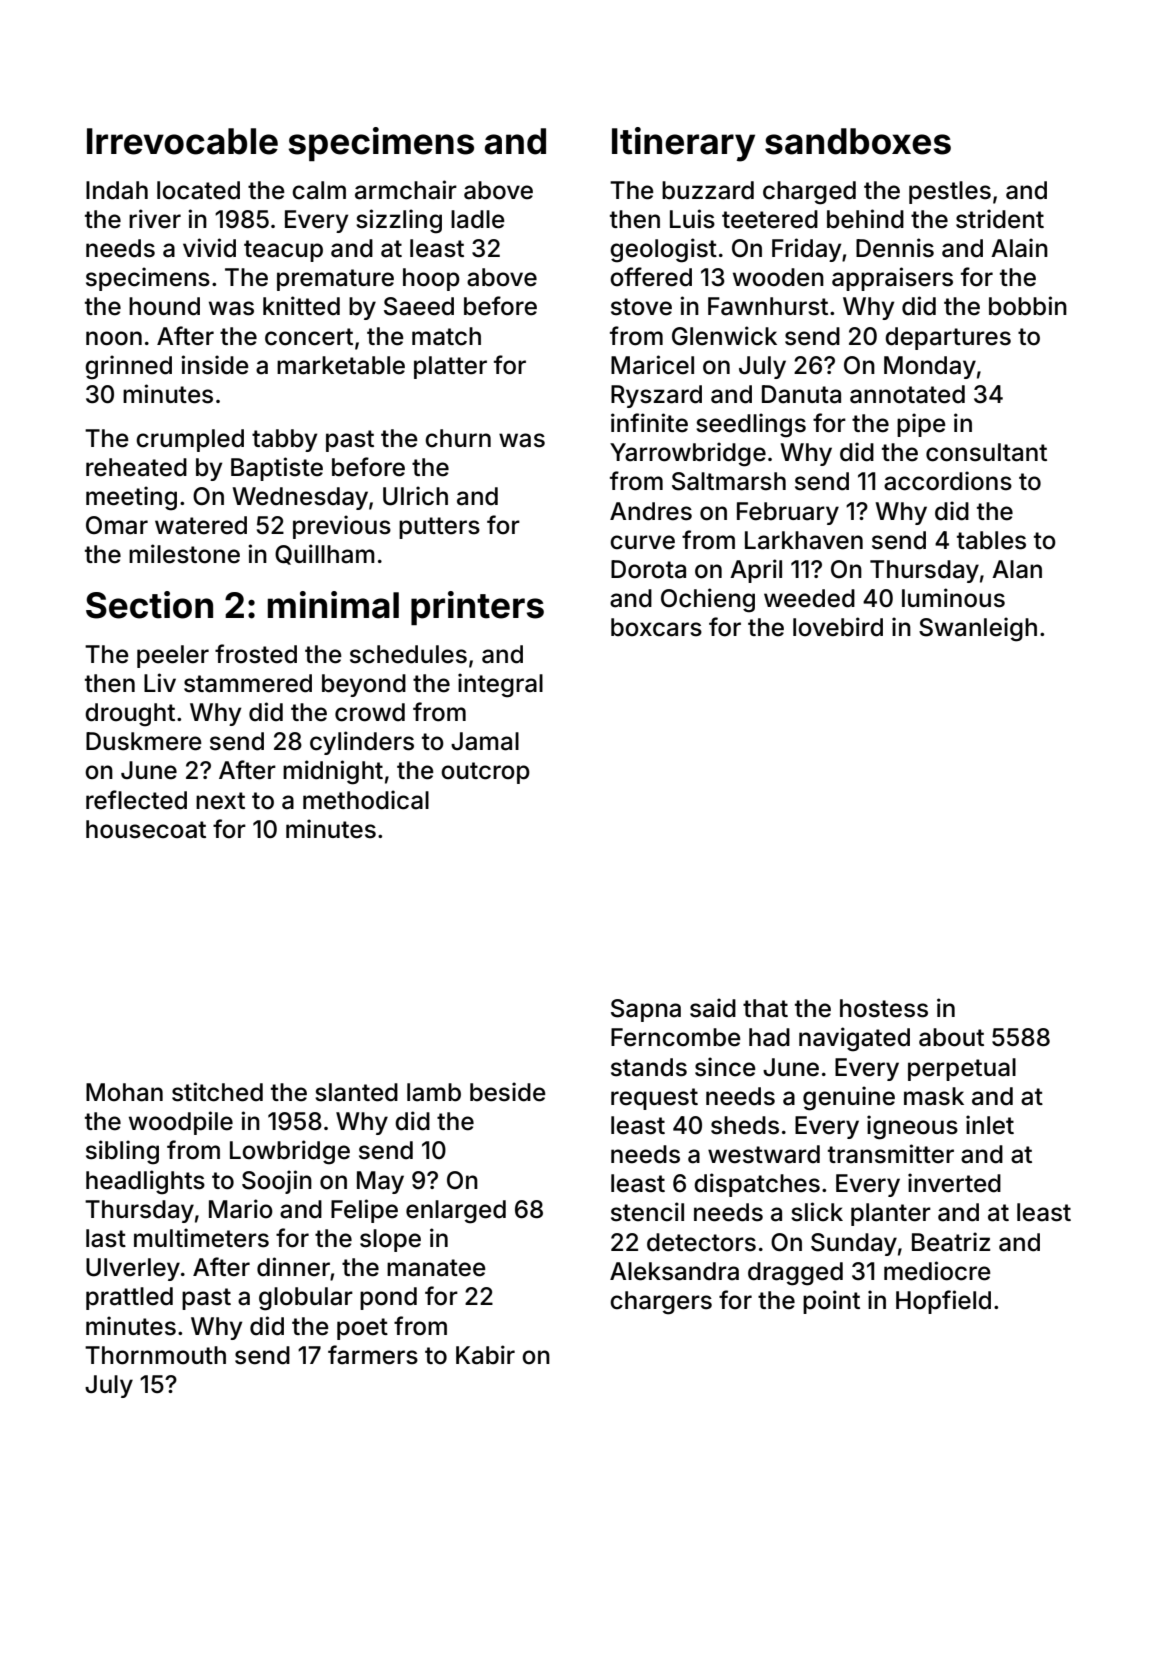 The height and width of the document is (1654, 1165). What do you see at coordinates (356, 1092) in the document?
I see `slanted` at bounding box center [356, 1092].
